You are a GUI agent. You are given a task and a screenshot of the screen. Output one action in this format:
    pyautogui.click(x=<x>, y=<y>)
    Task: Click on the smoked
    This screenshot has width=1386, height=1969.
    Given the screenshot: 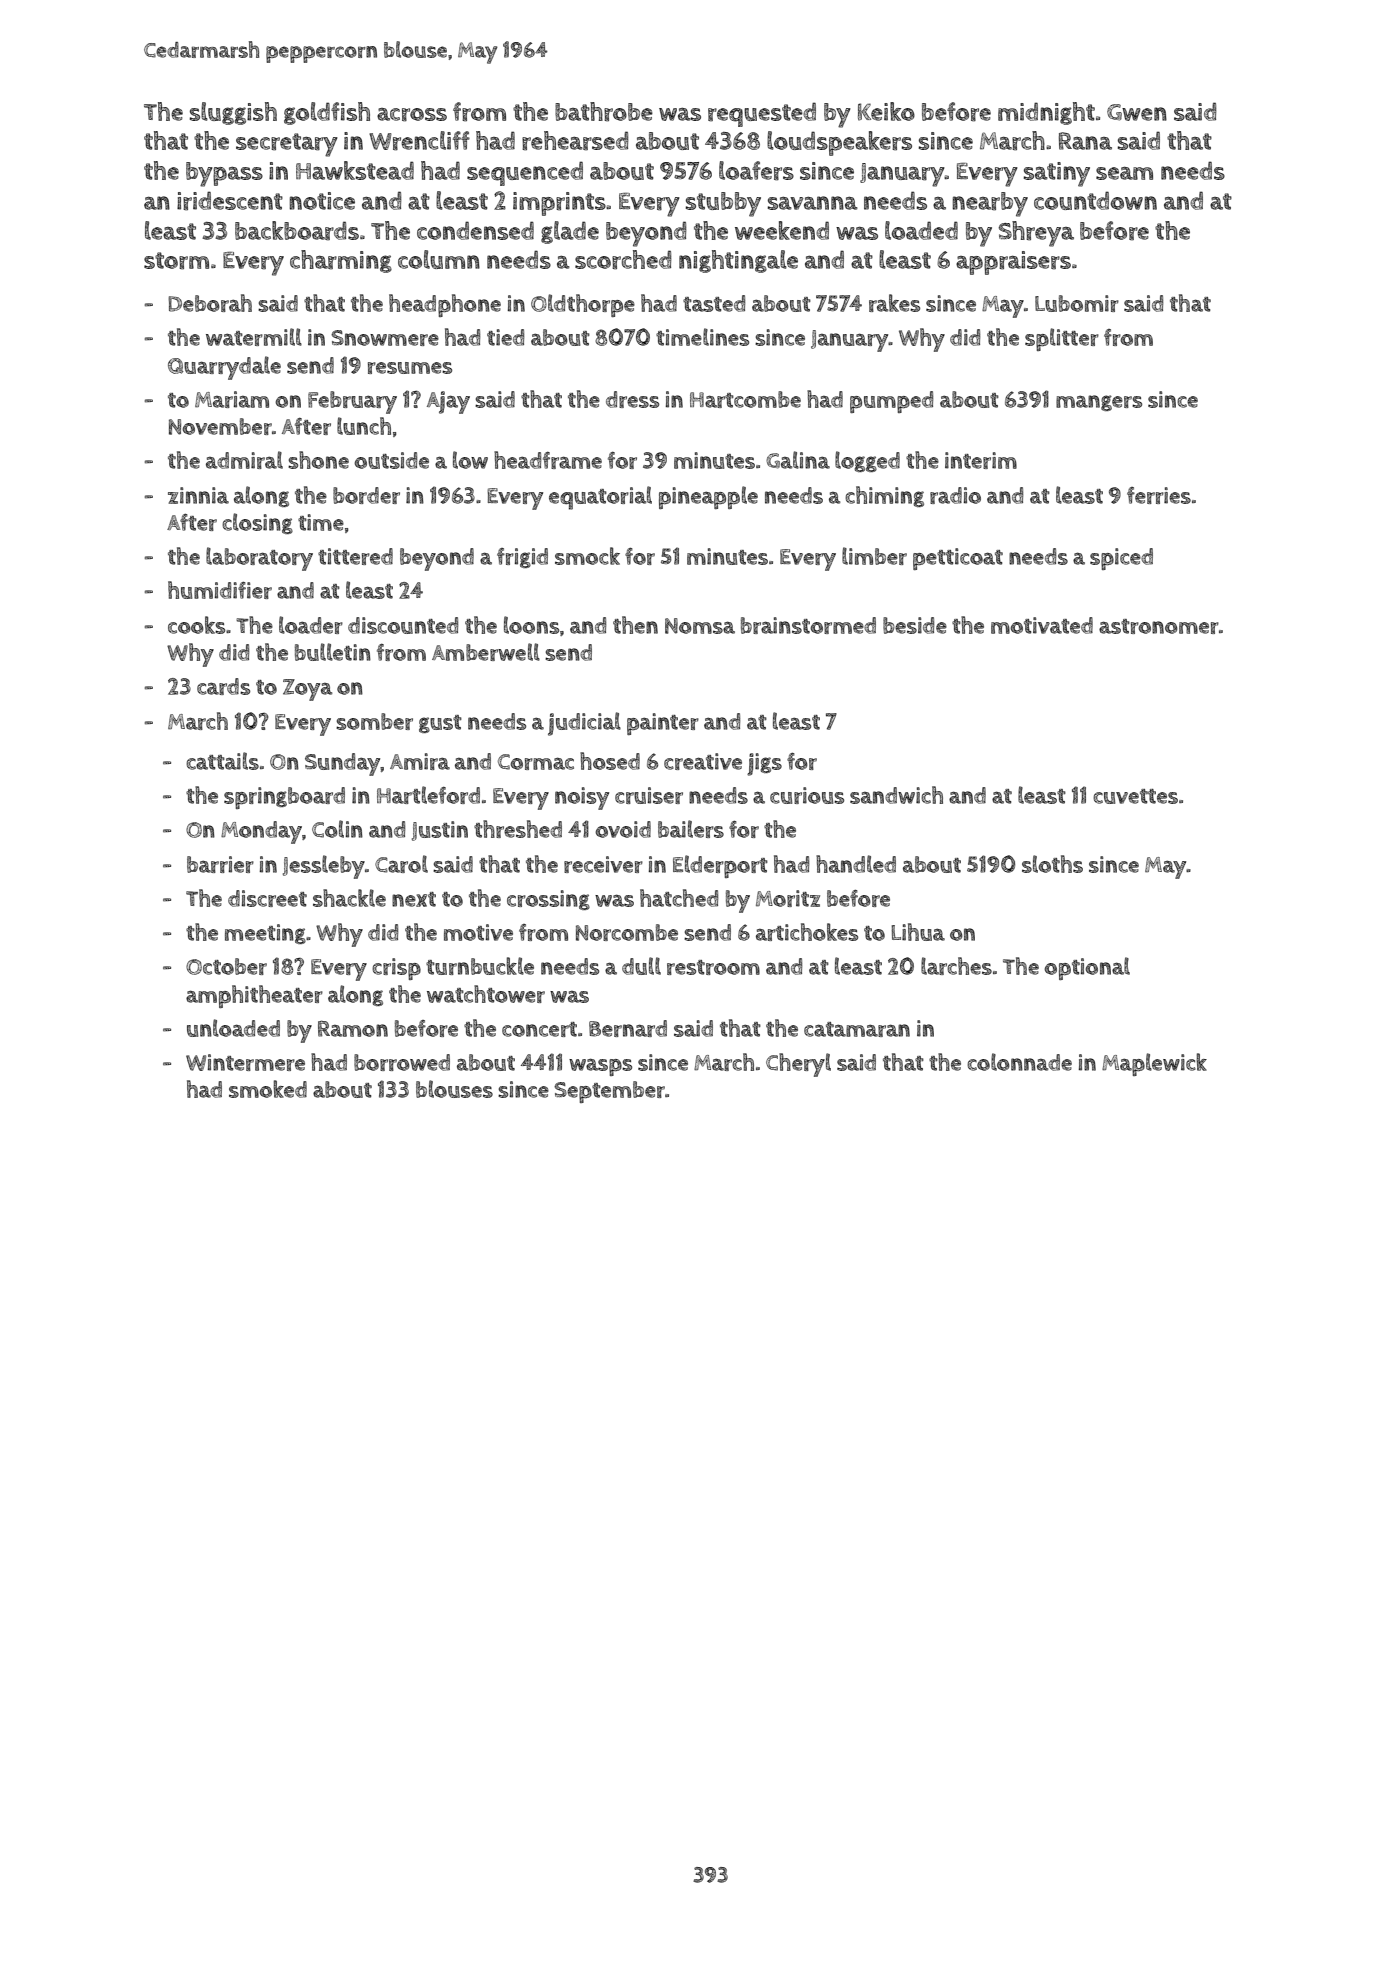 What is the action you would take?
    pyautogui.click(x=268, y=1089)
